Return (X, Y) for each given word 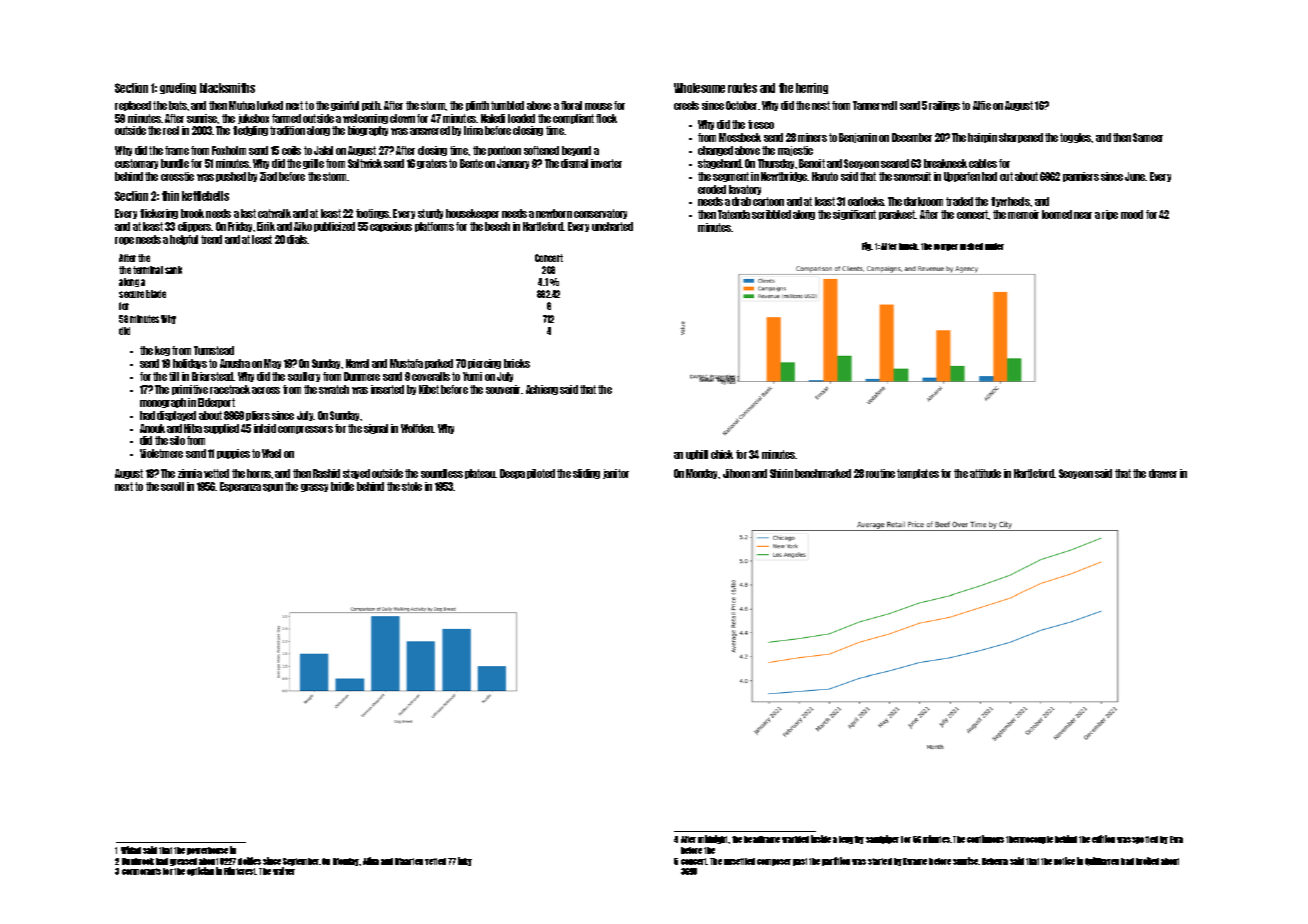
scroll (172, 486)
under (994, 246)
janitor (616, 474)
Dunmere (362, 376)
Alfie (982, 105)
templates (918, 474)
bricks (517, 363)
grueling (178, 88)
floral (571, 105)
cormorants (141, 871)
